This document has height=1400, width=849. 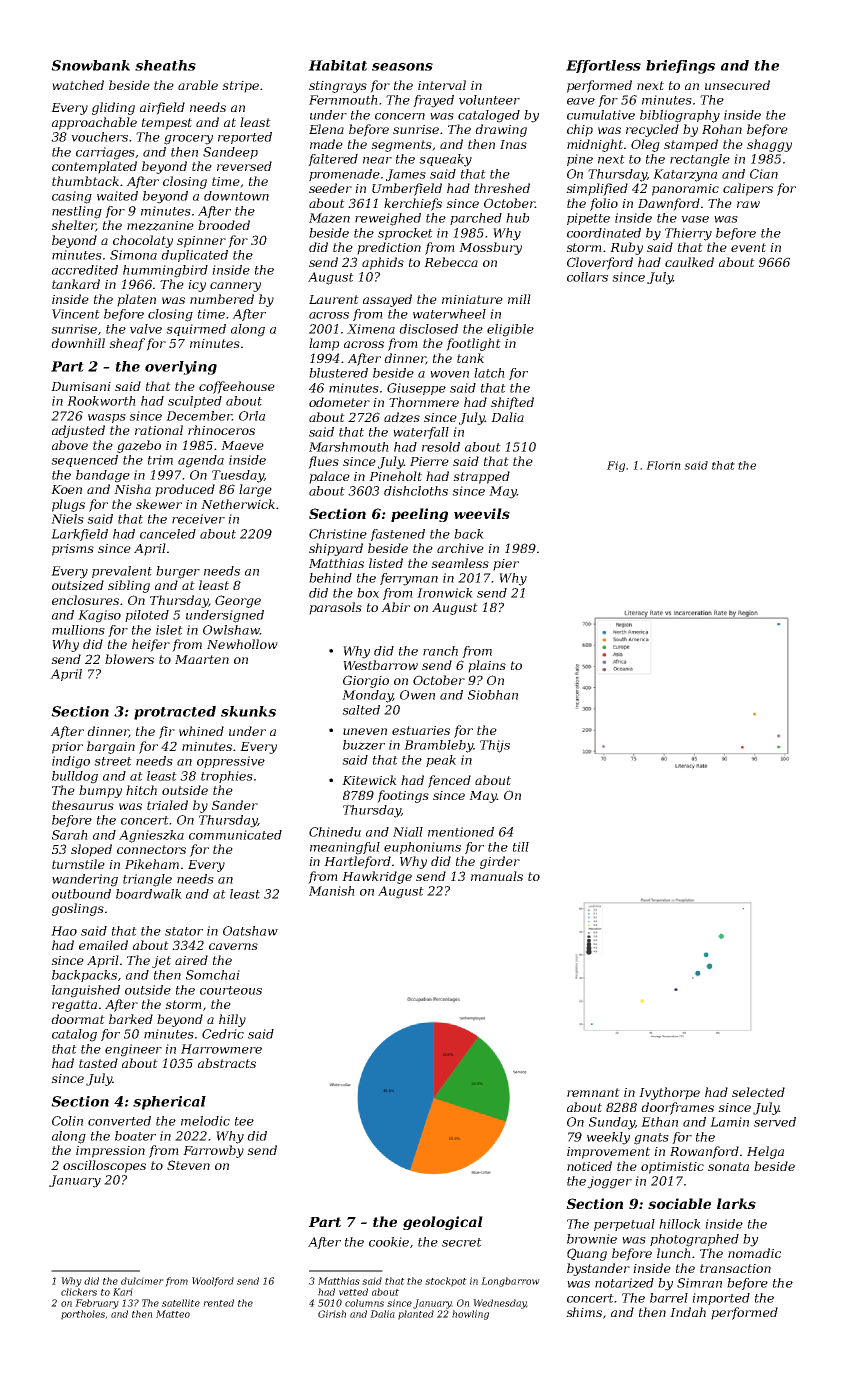 What do you see at coordinates (227, 777) in the document?
I see `trophies` at bounding box center [227, 777].
